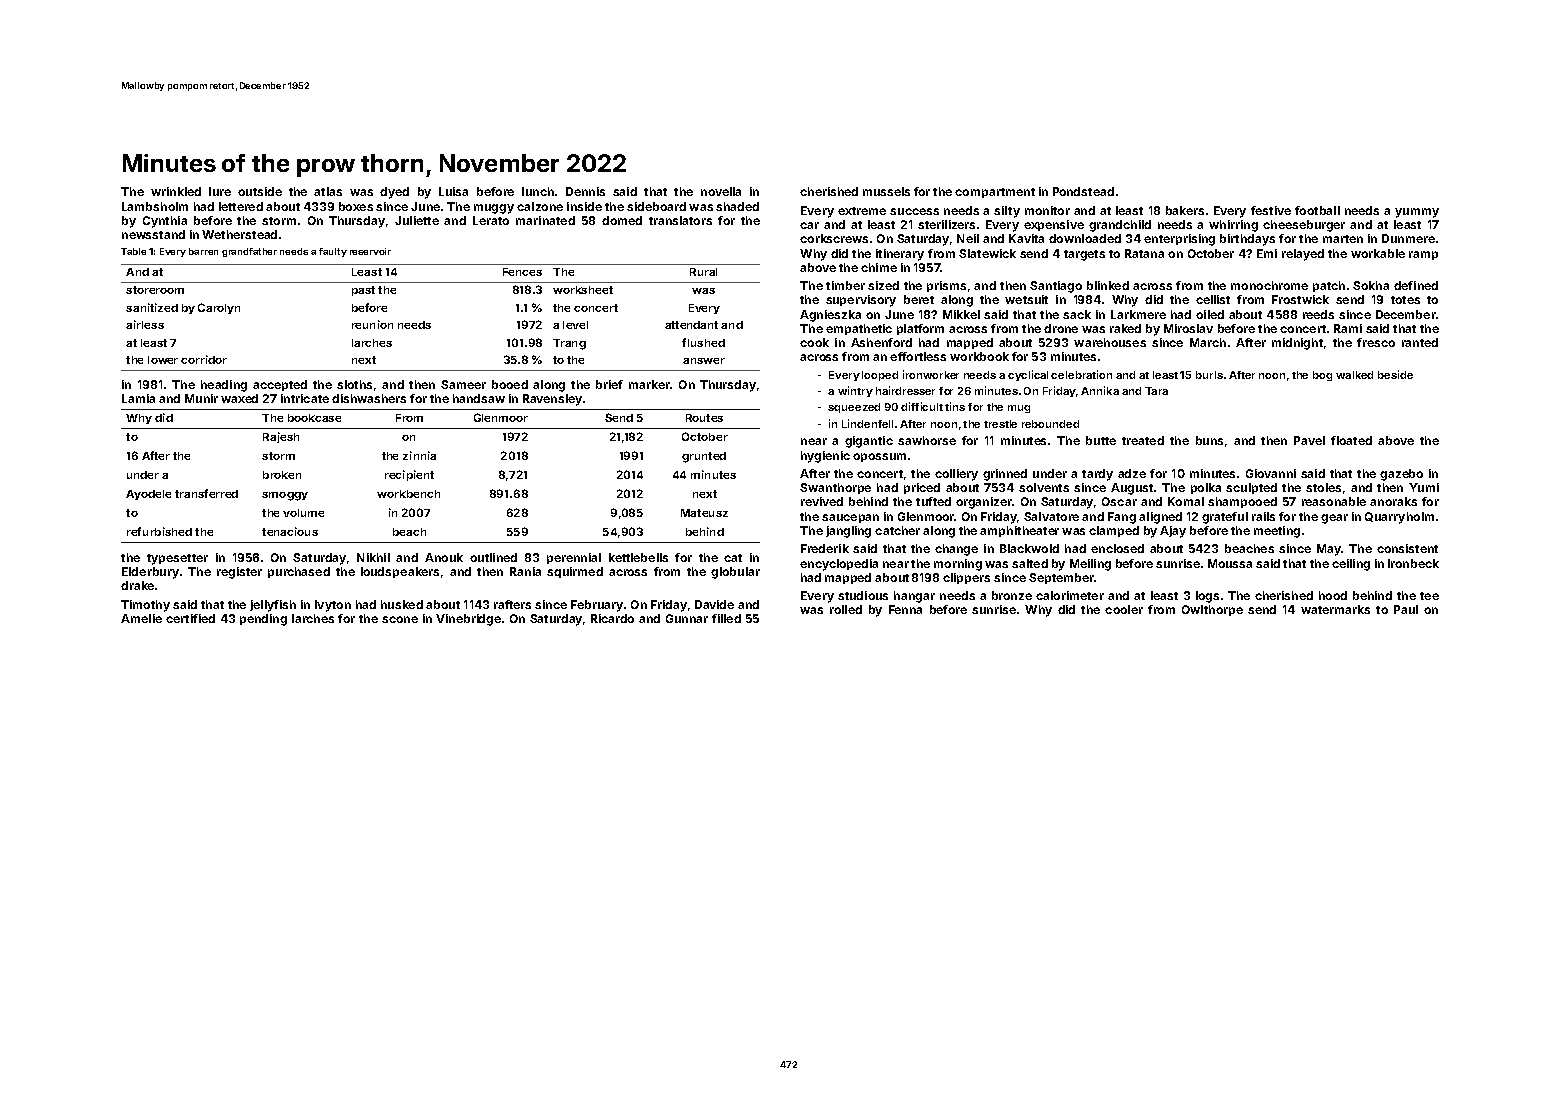 The height and width of the image is (1103, 1560). Describe the element at coordinates (1351, 440) in the image. I see `floated` at that location.
